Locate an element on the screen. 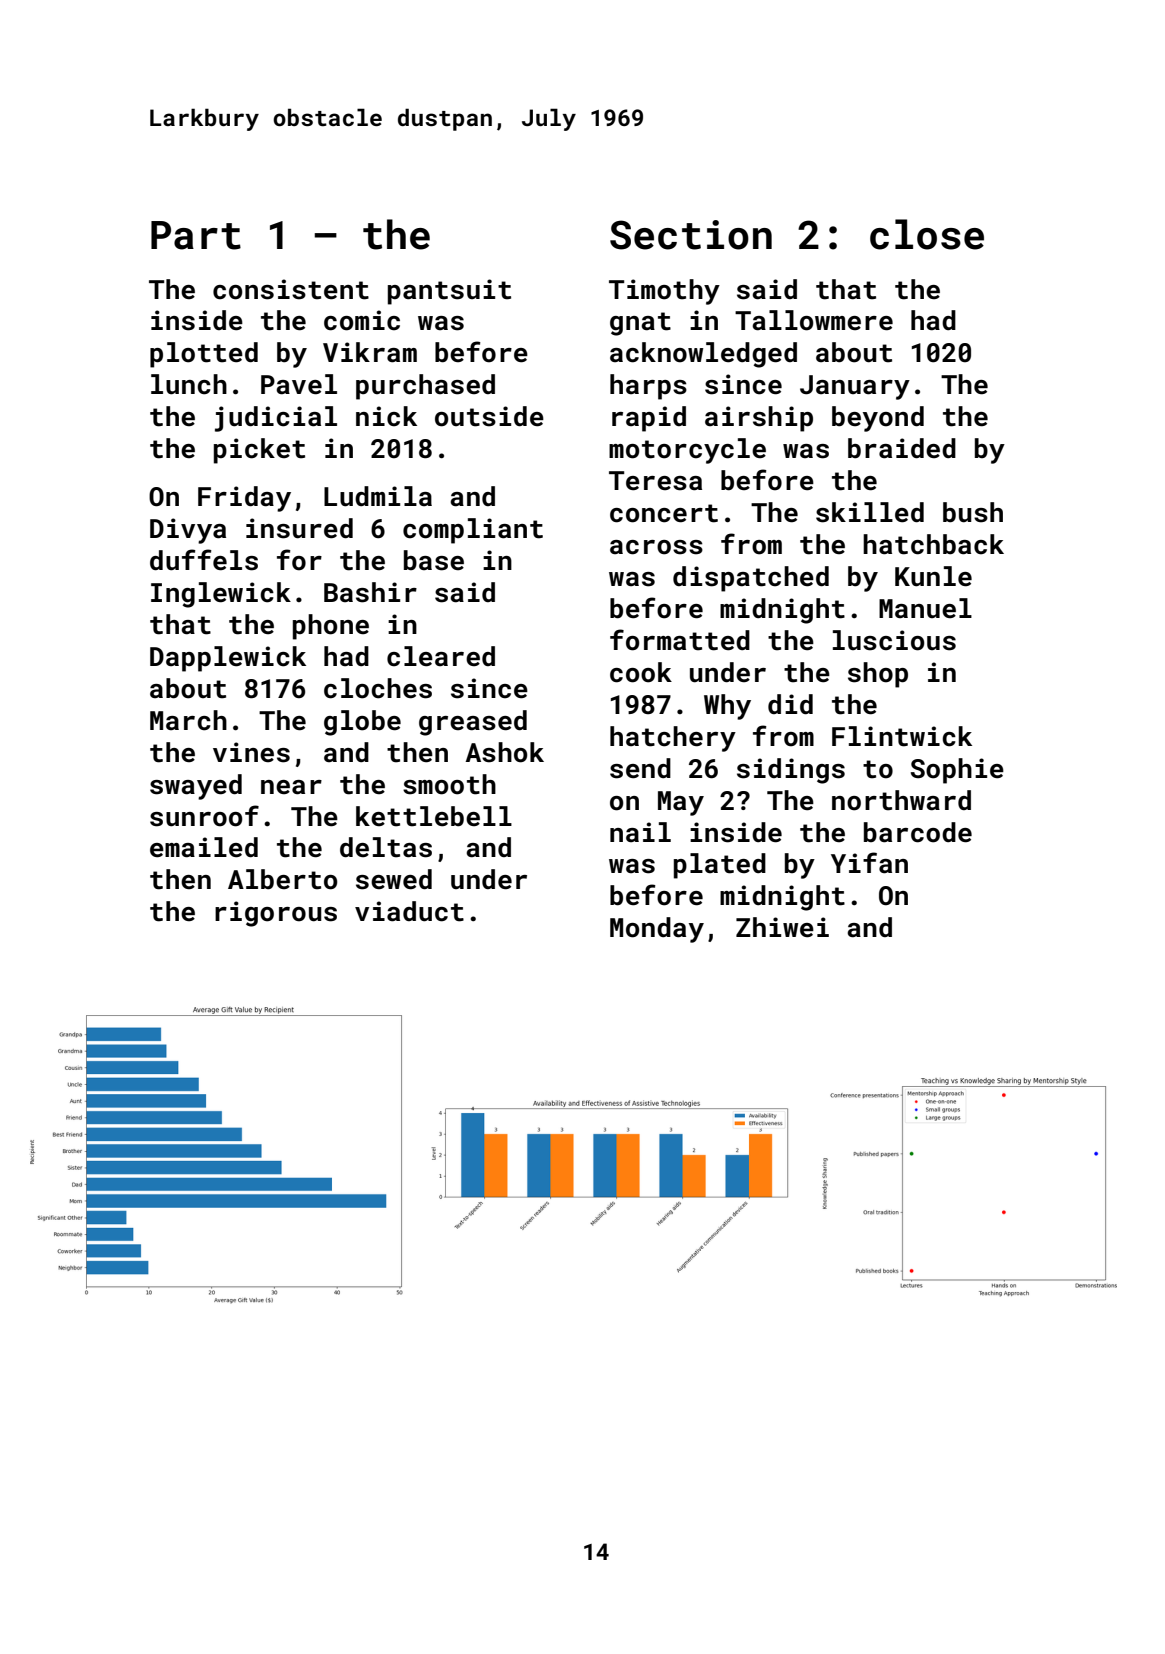 The width and height of the screenshot is (1165, 1654). close is located at coordinates (927, 234).
